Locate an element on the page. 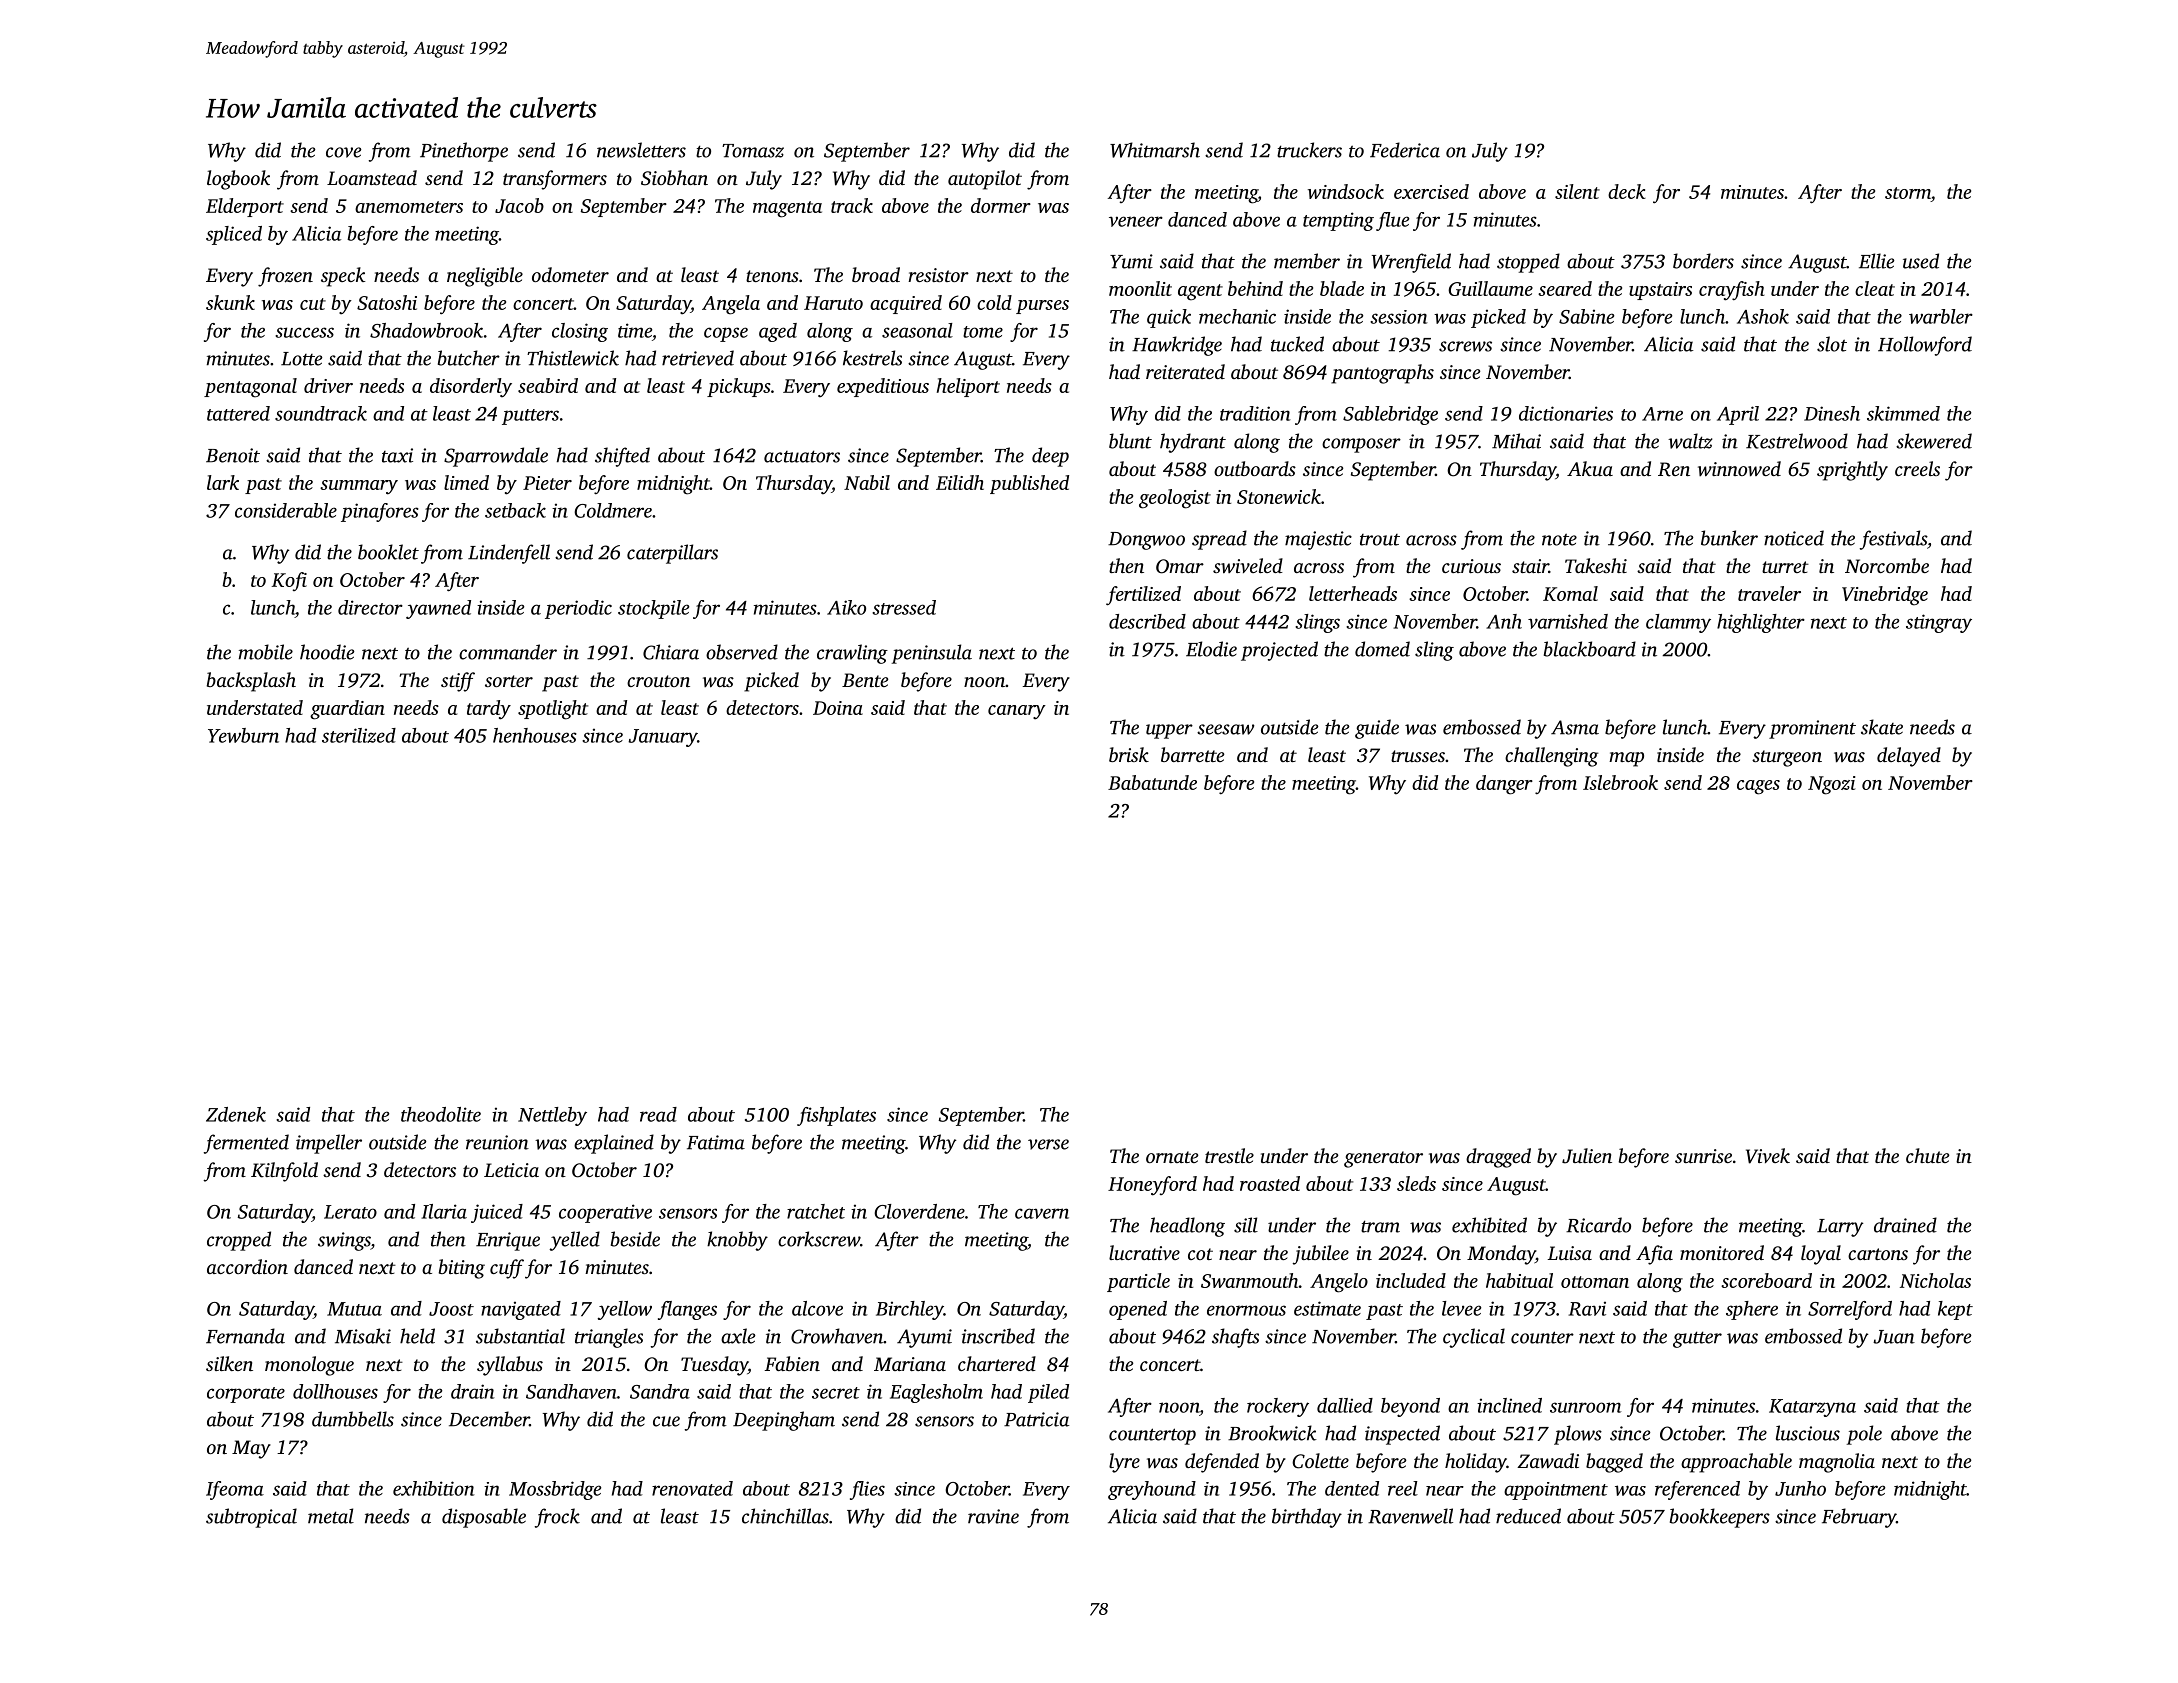 Image resolution: width=2178 pixels, height=1683 pixels. highlighter is located at coordinates (1761, 623).
